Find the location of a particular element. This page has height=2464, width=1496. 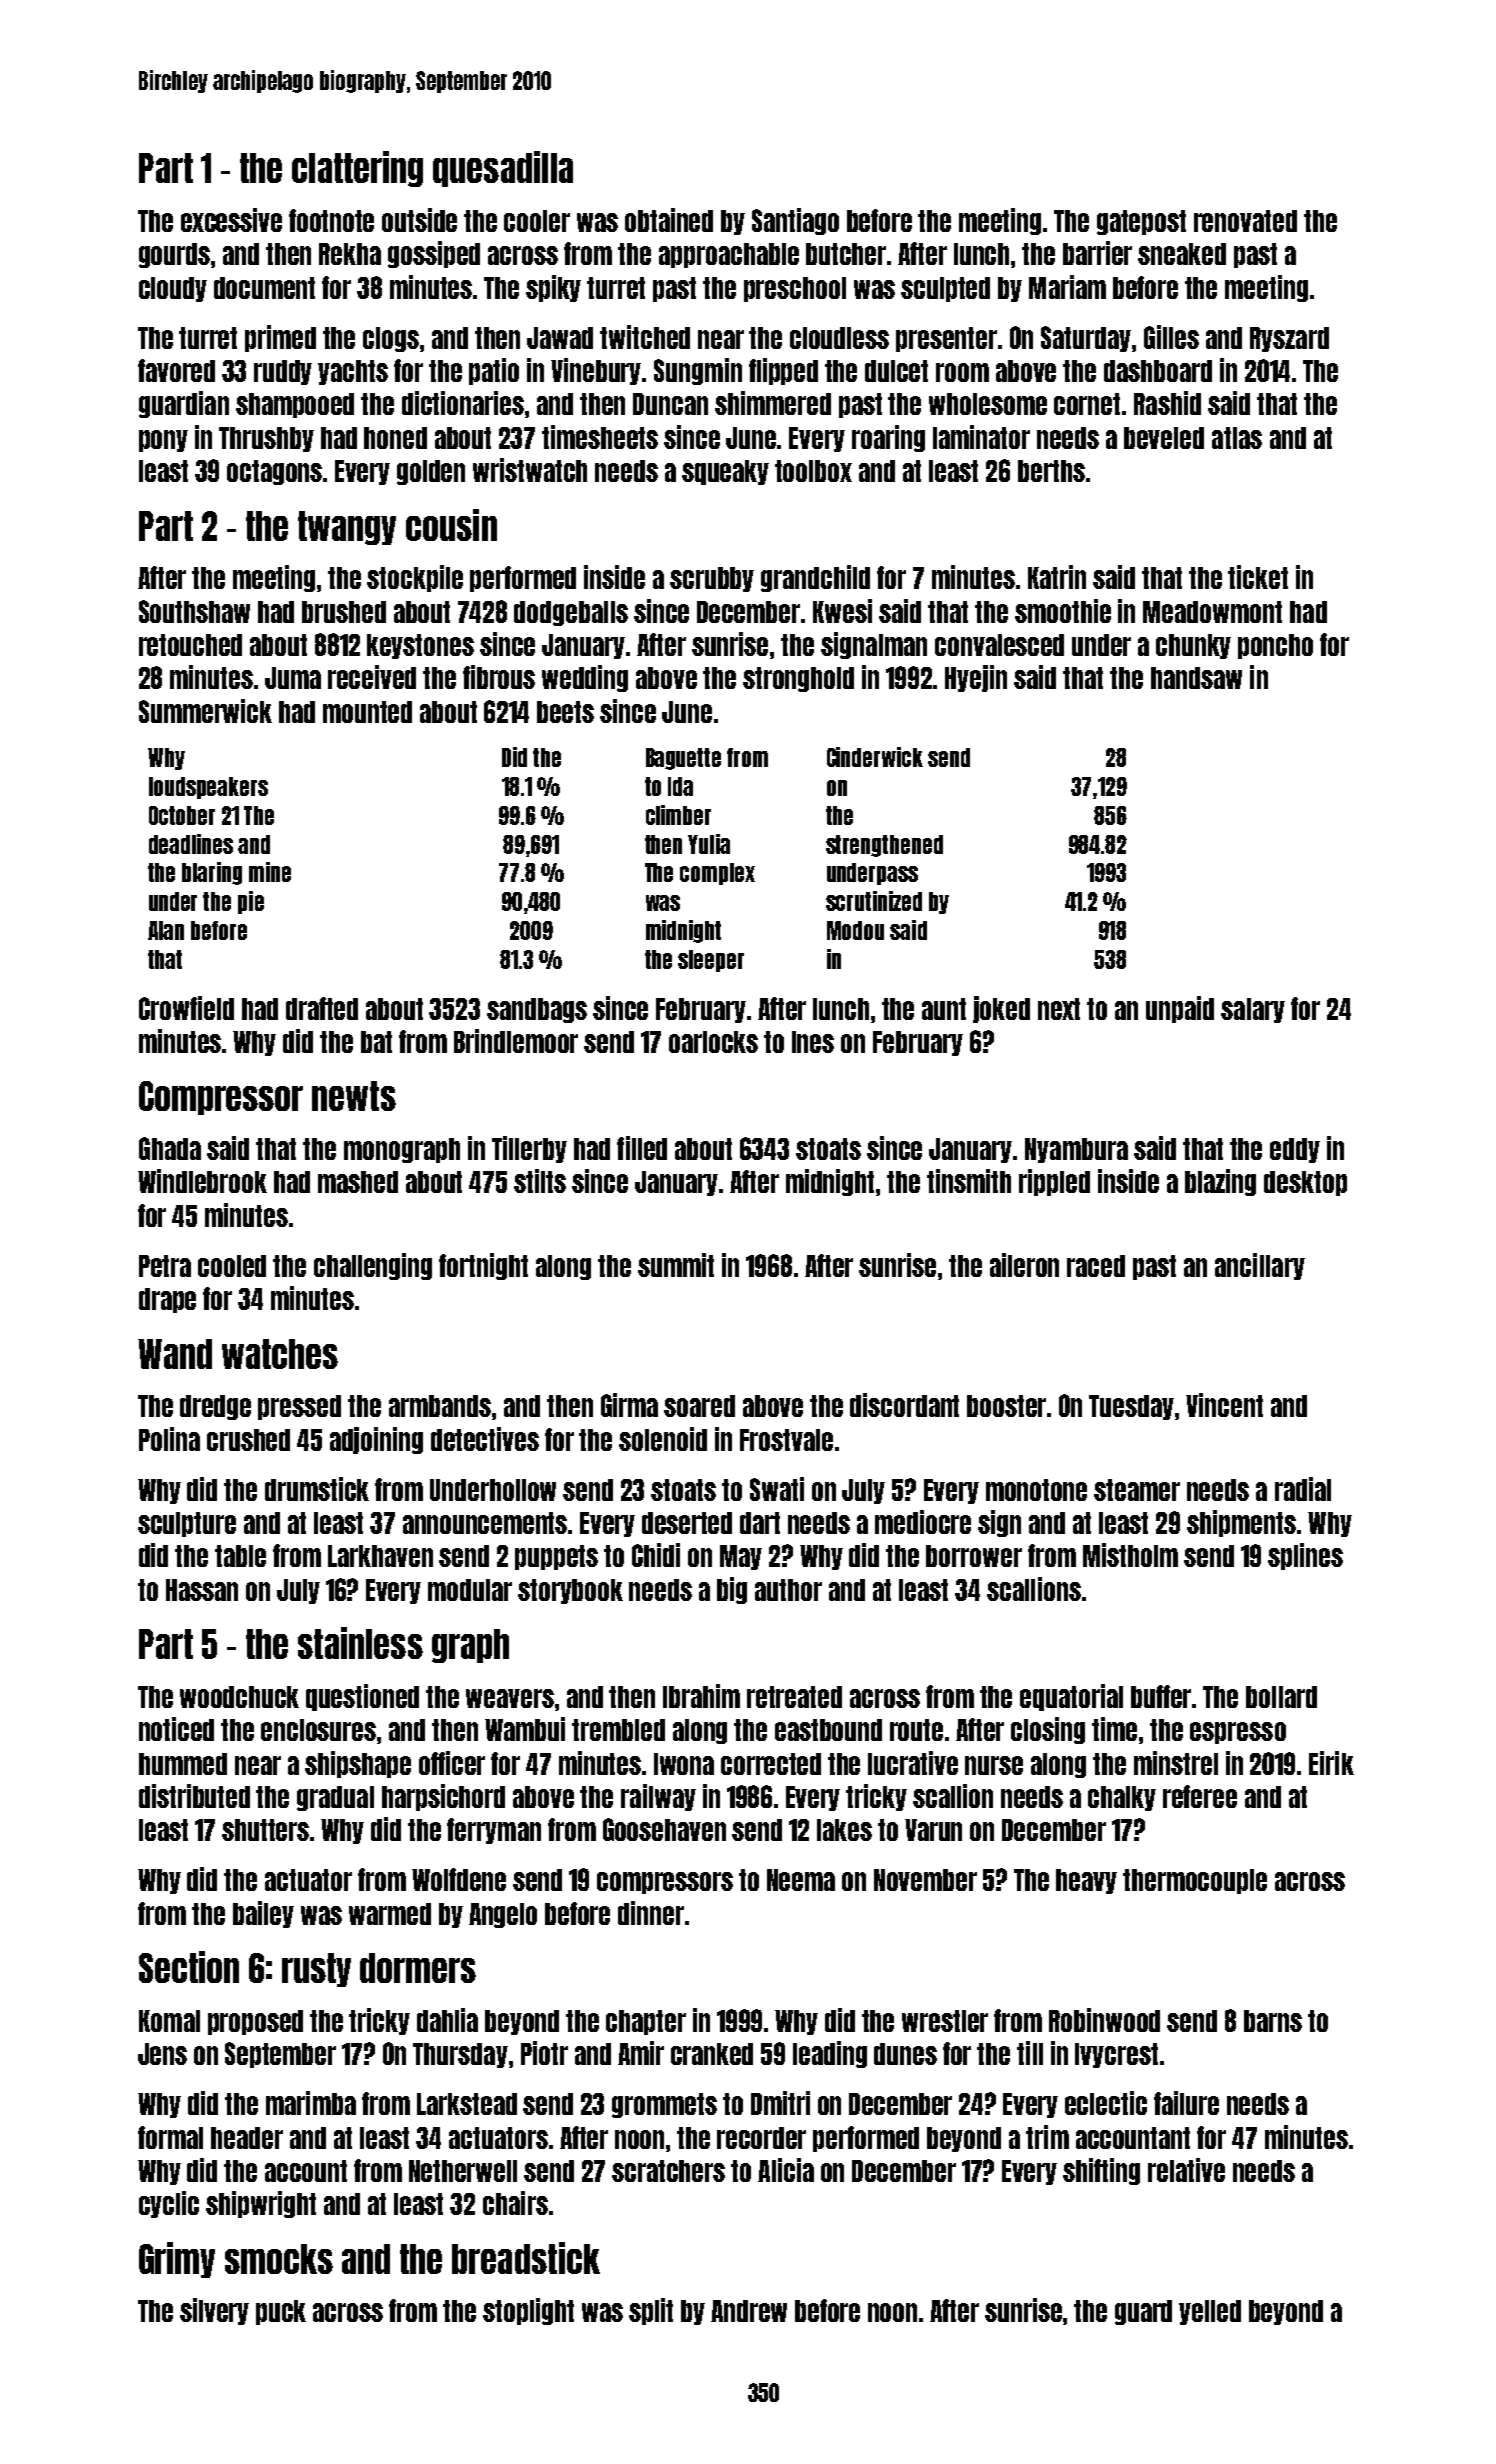

equatorial is located at coordinates (1071, 1697).
